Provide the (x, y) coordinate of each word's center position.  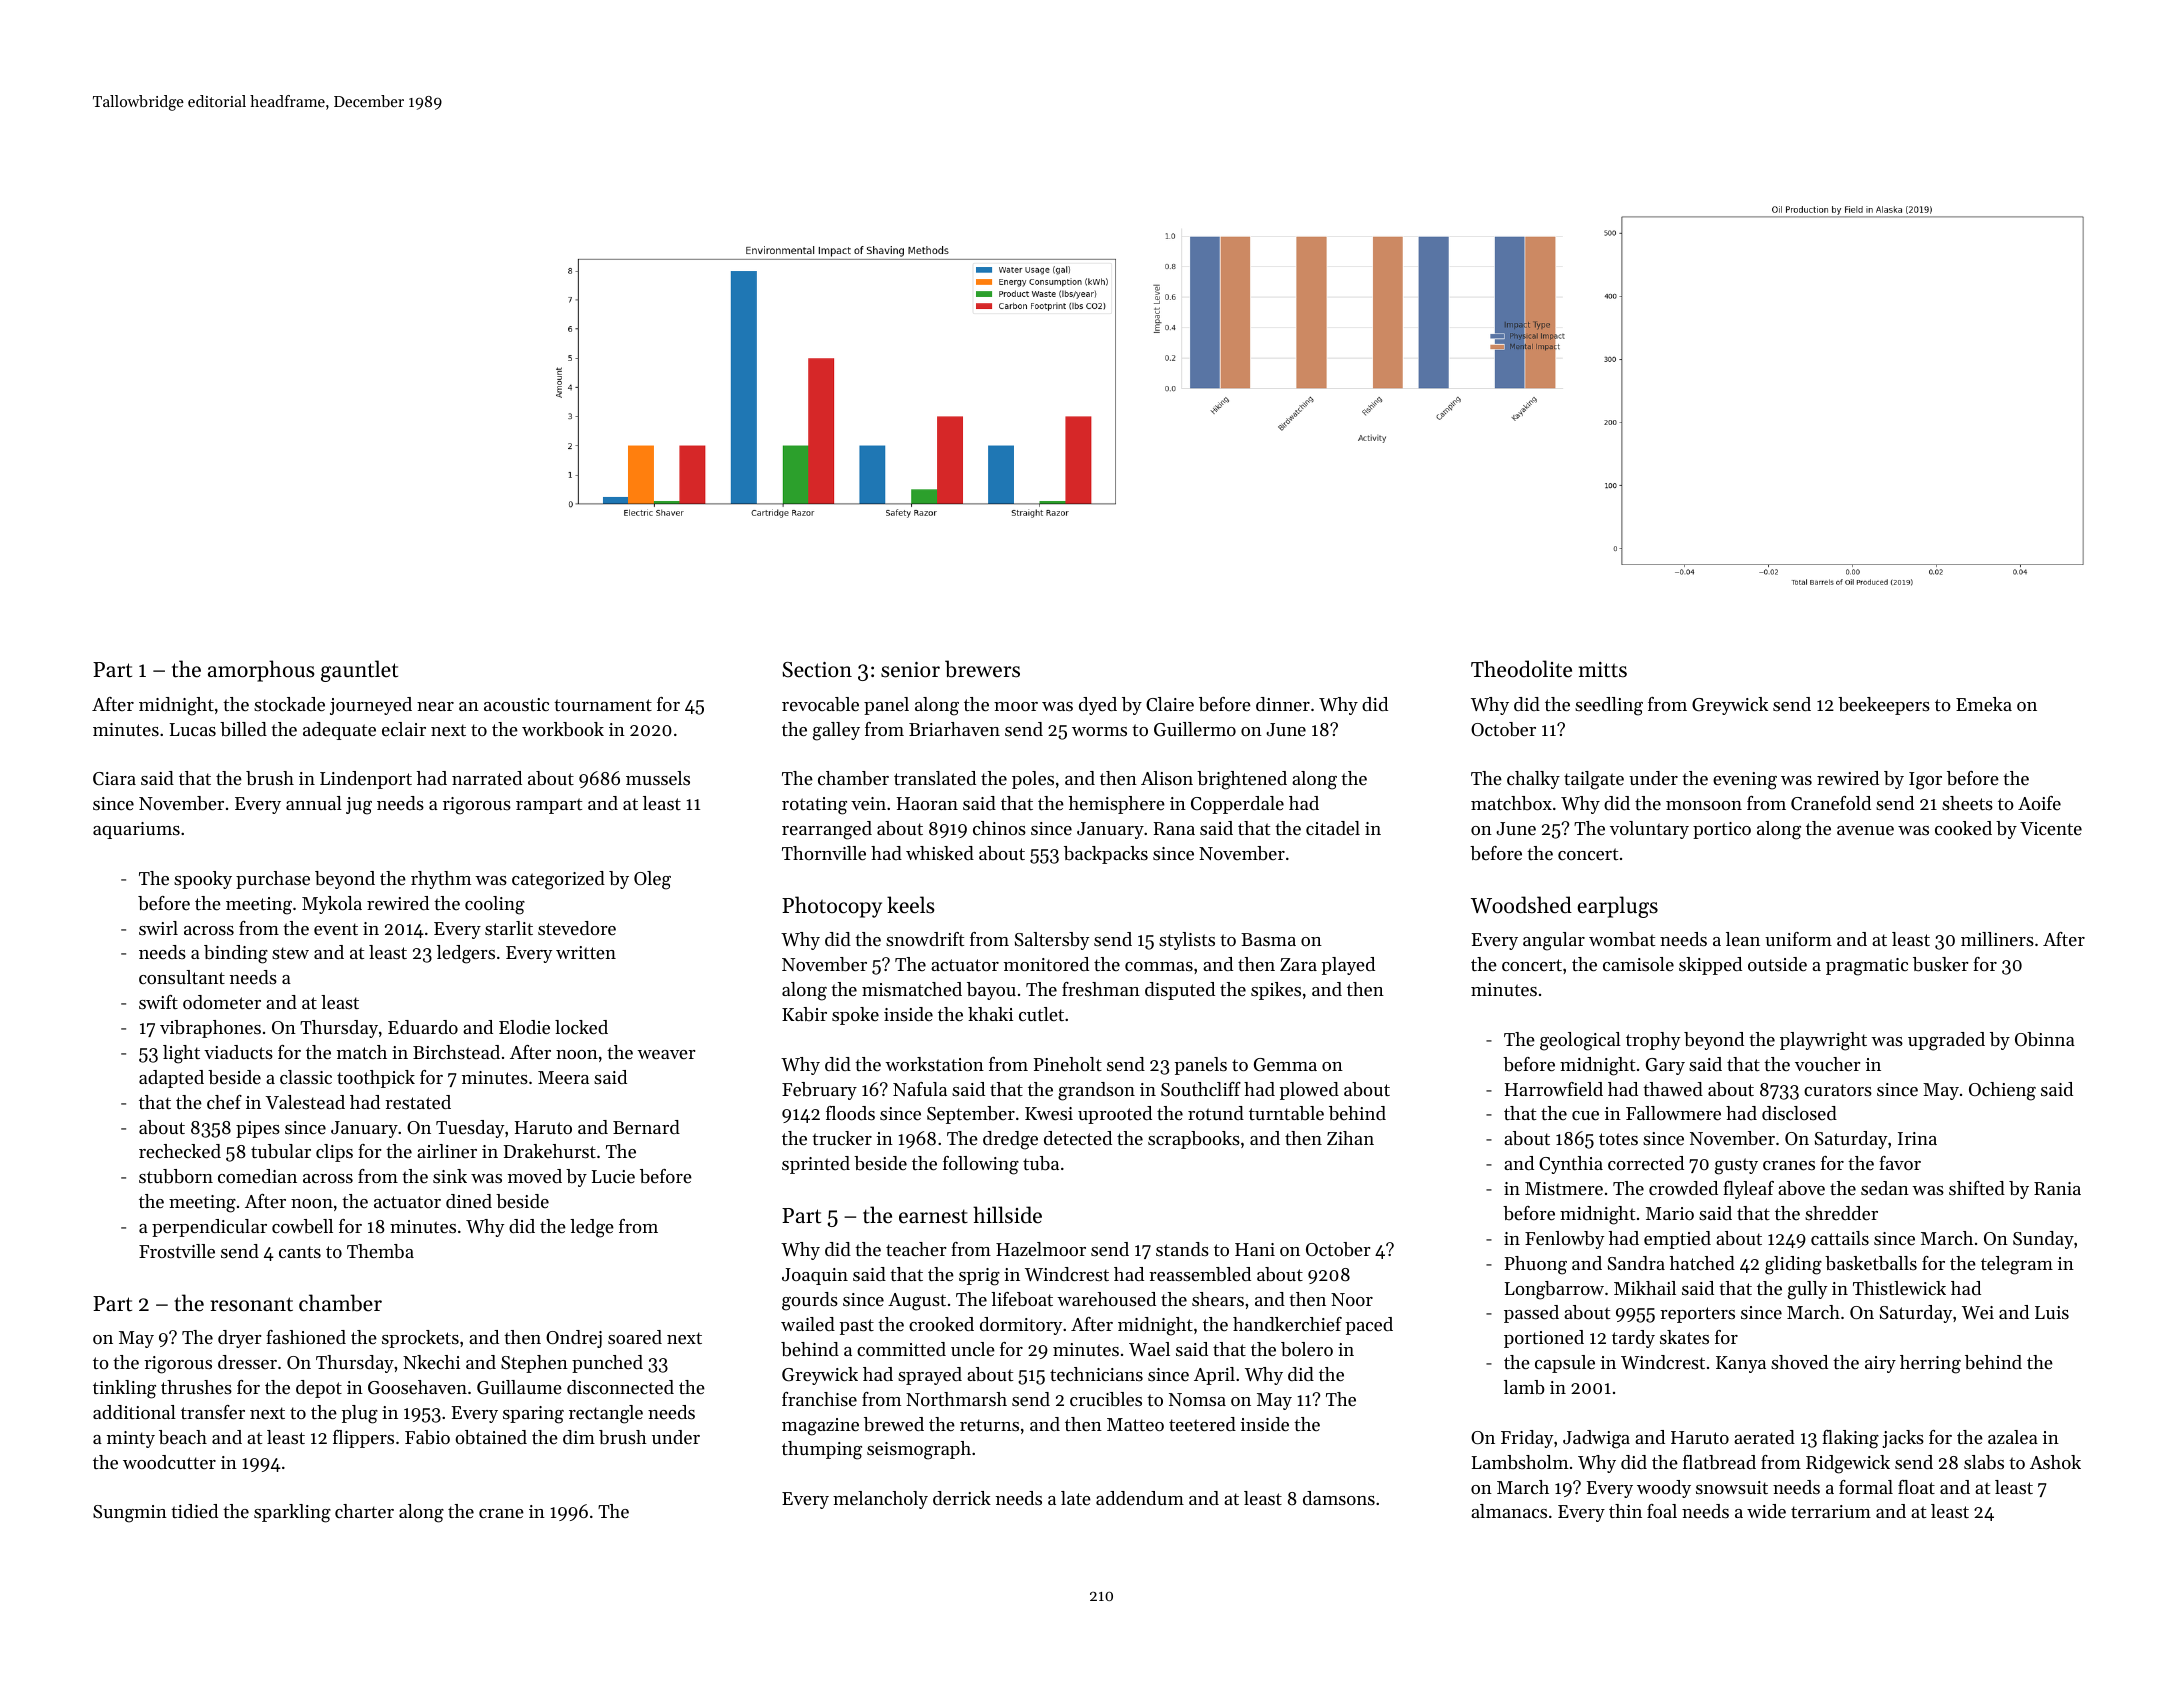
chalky (1533, 780)
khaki (990, 1014)
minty (131, 1439)
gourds (810, 1301)
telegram (2017, 1265)
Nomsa (1197, 1399)
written (586, 952)
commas (1159, 966)
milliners (1997, 939)
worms (1099, 731)
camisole (1638, 964)
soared (635, 1337)
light (181, 1054)
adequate (339, 731)
